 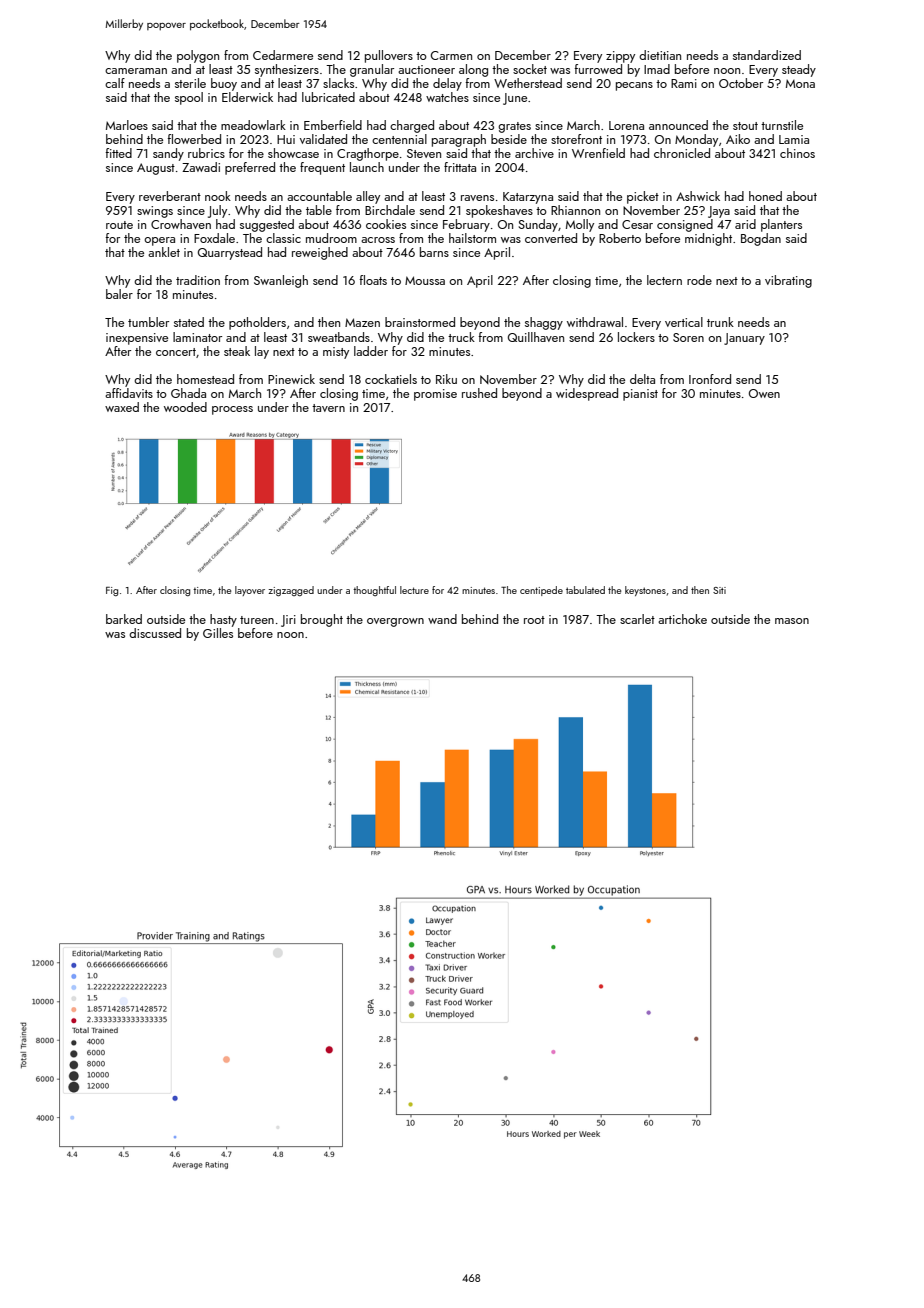 I want to click on waxed, so click(x=122, y=407).
